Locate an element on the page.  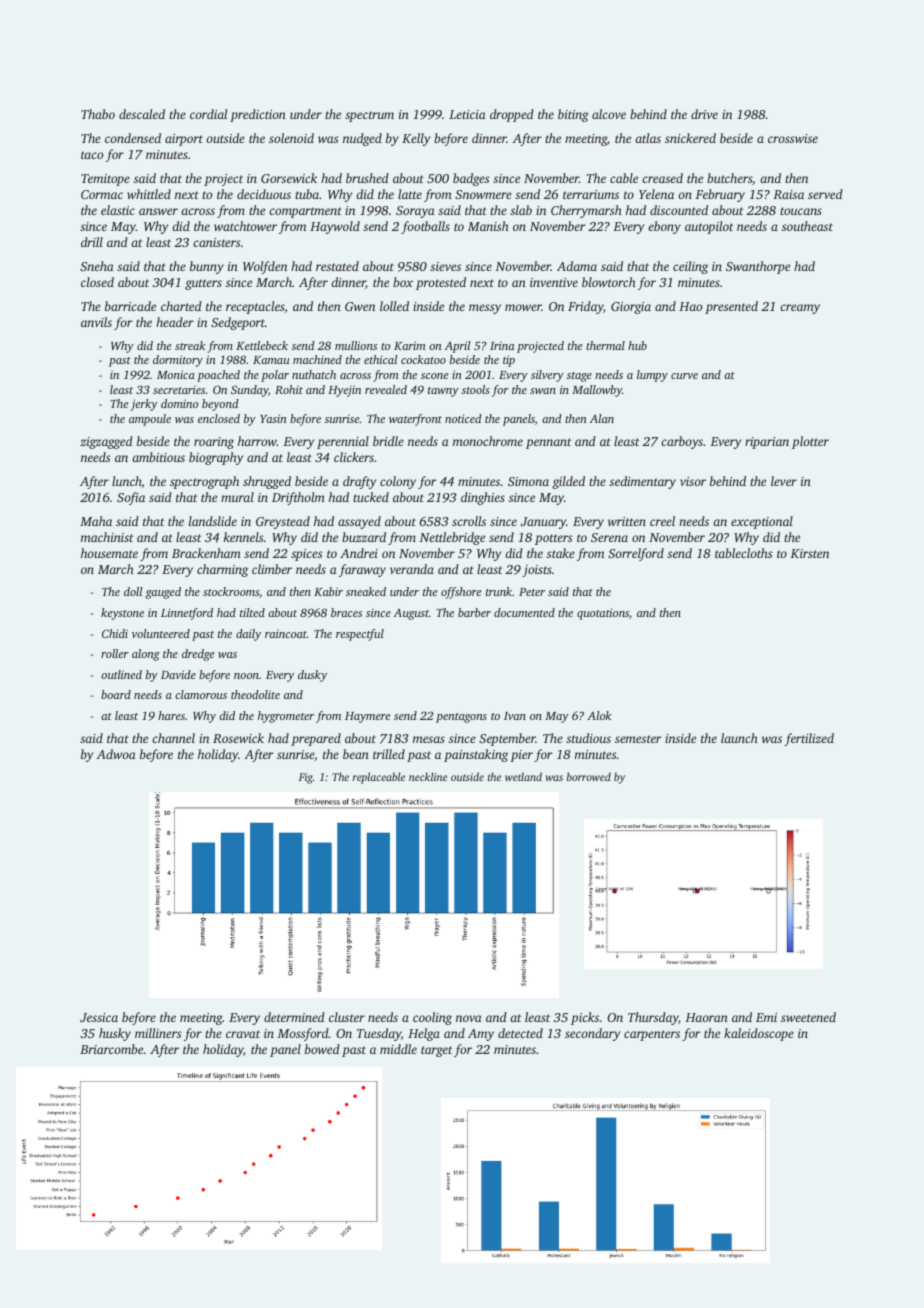
Briarcombe is located at coordinates (111, 1049).
